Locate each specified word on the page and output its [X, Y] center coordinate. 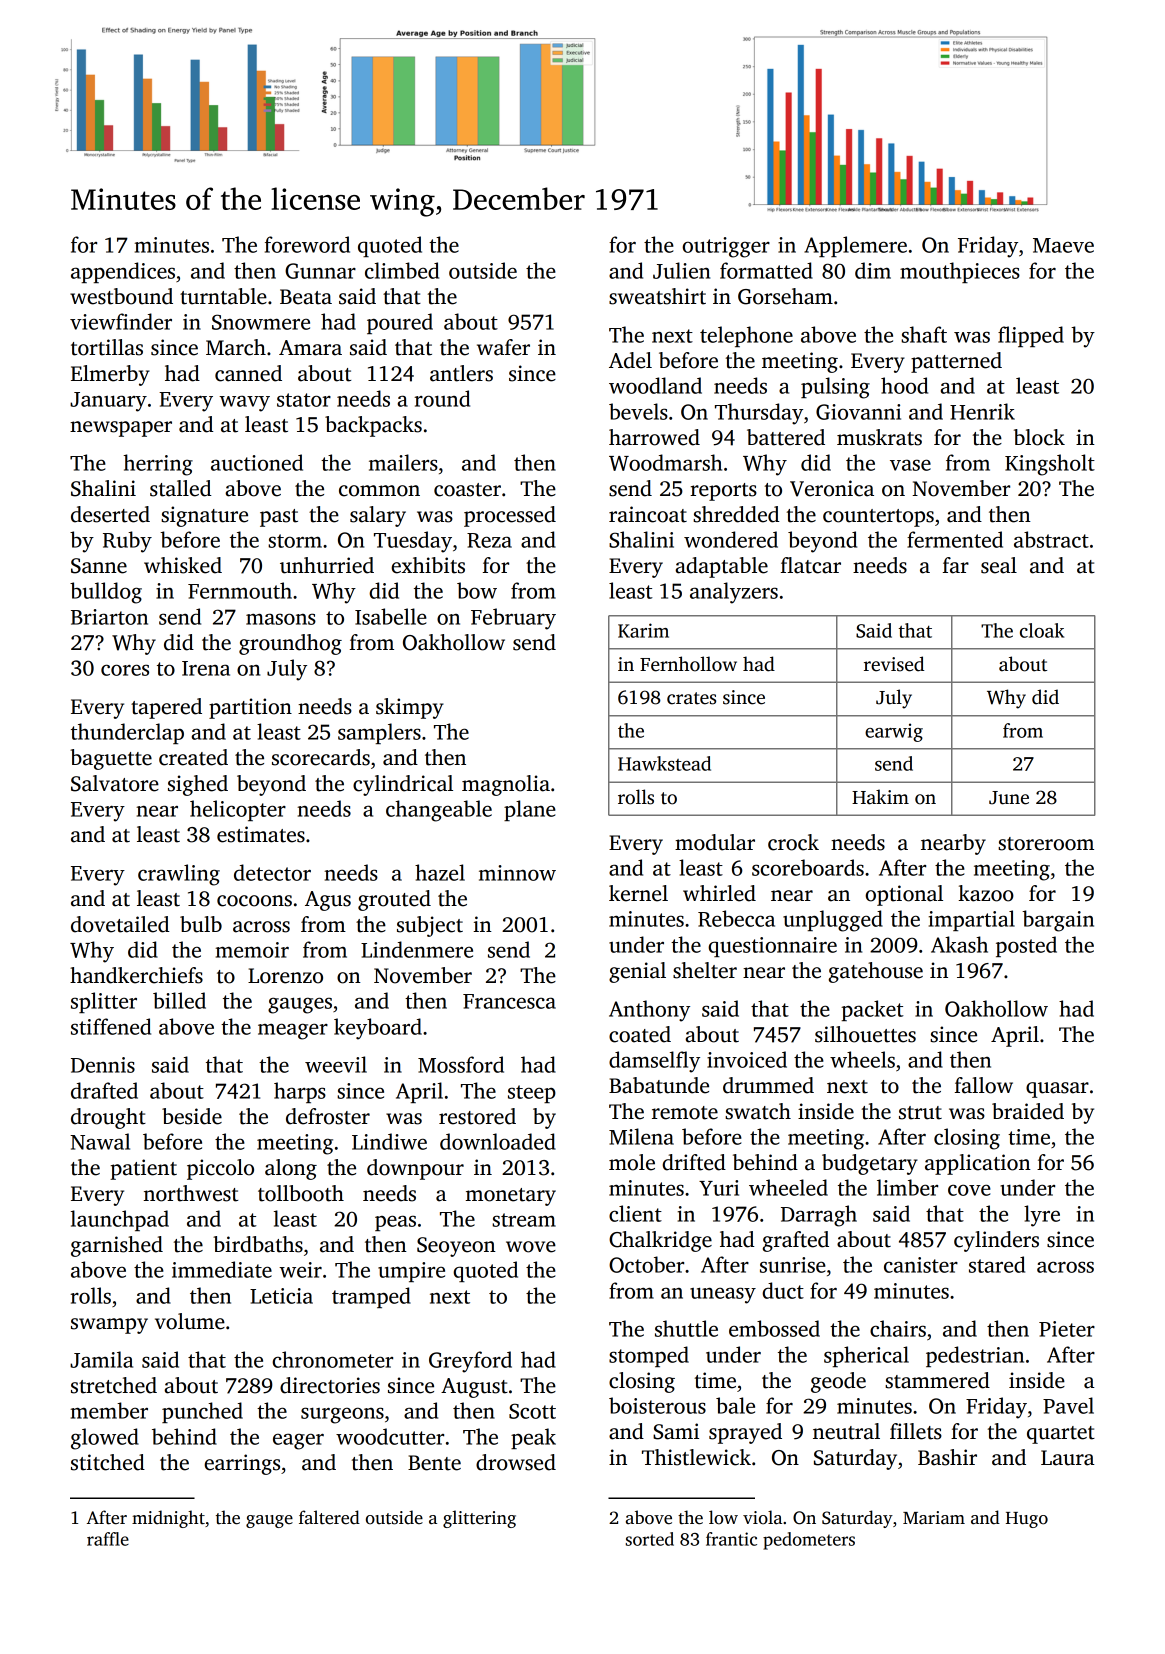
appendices [123, 272]
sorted [650, 1539]
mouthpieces [960, 272]
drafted [104, 1090]
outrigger [726, 247]
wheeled [788, 1187]
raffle [108, 1539]
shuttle [686, 1328]
